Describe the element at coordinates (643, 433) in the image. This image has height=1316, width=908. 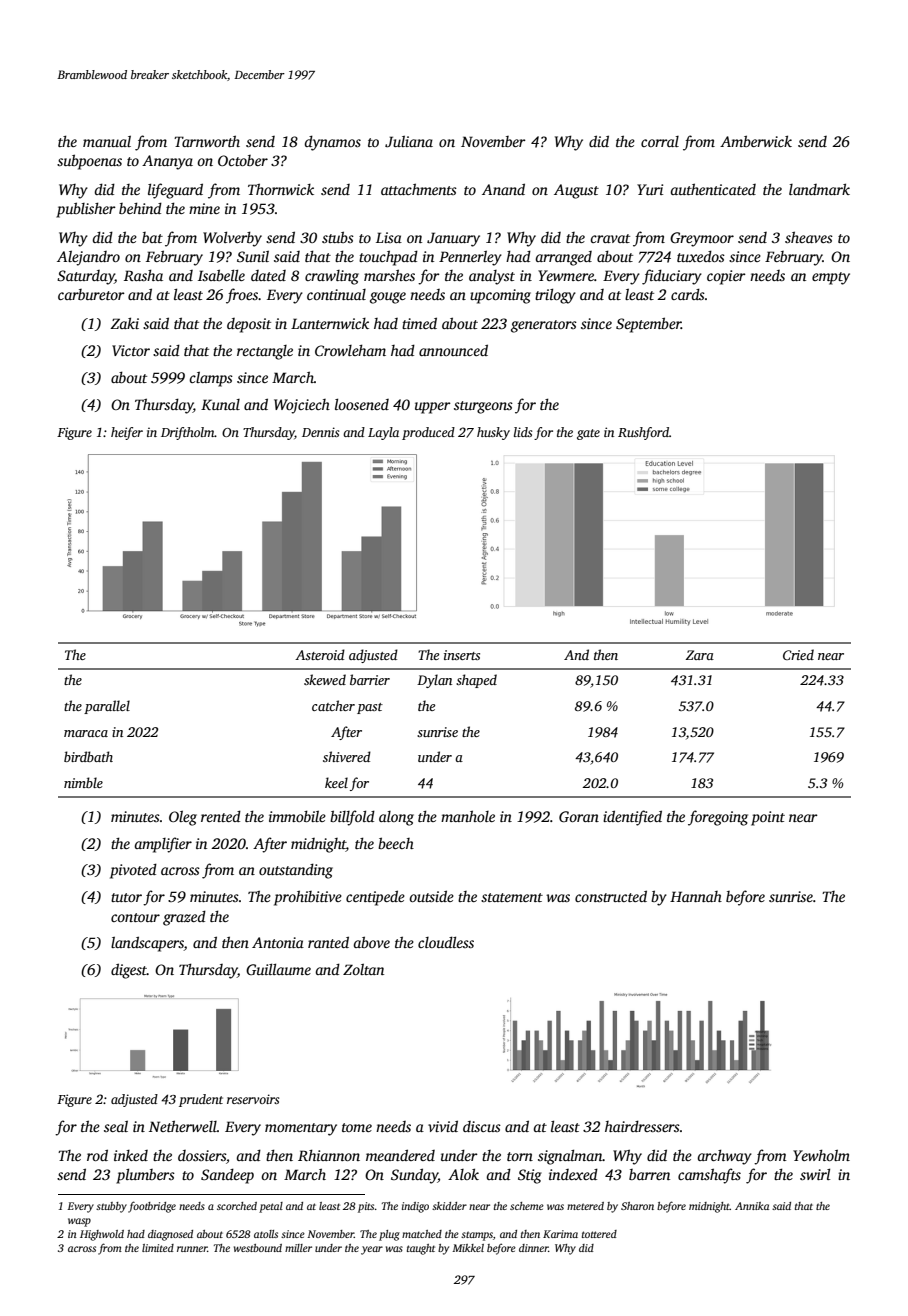
I see `Rushford` at that location.
